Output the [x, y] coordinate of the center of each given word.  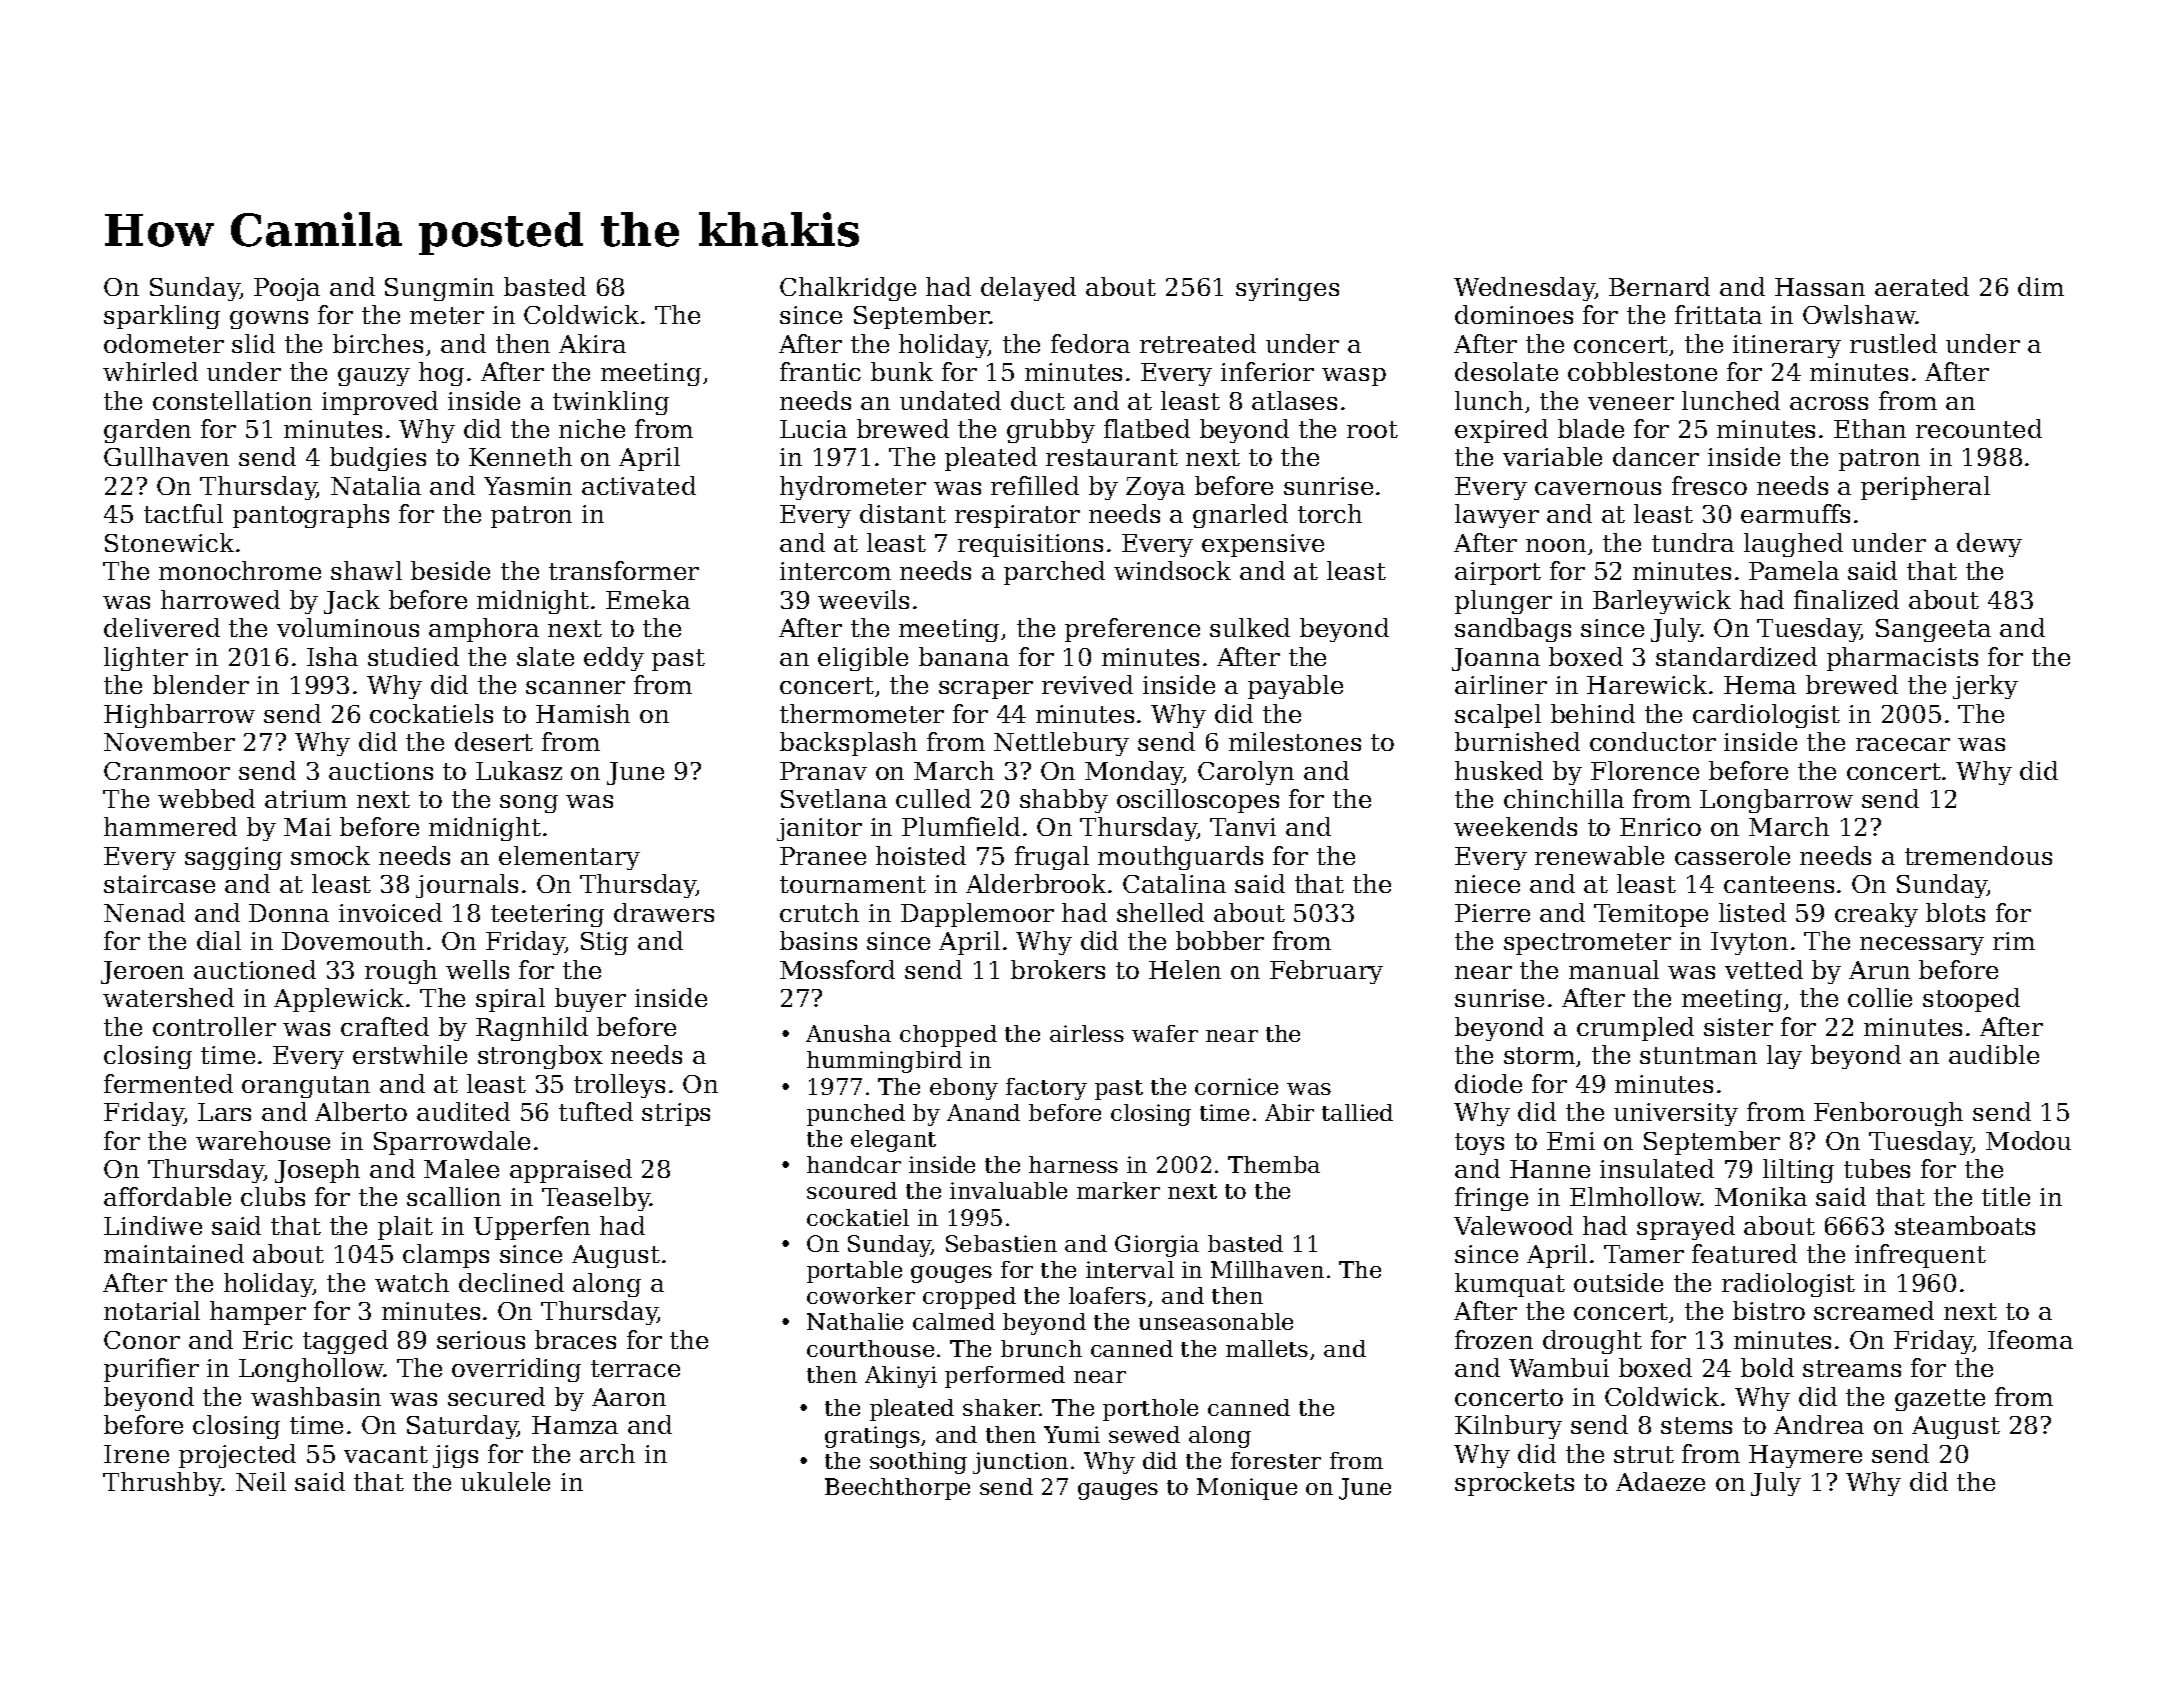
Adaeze [1660, 1481]
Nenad [144, 912]
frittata [1718, 314]
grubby [1051, 431]
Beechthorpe [897, 1489]
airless [1087, 1033]
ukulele [505, 1481]
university [1676, 1114]
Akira [592, 343]
